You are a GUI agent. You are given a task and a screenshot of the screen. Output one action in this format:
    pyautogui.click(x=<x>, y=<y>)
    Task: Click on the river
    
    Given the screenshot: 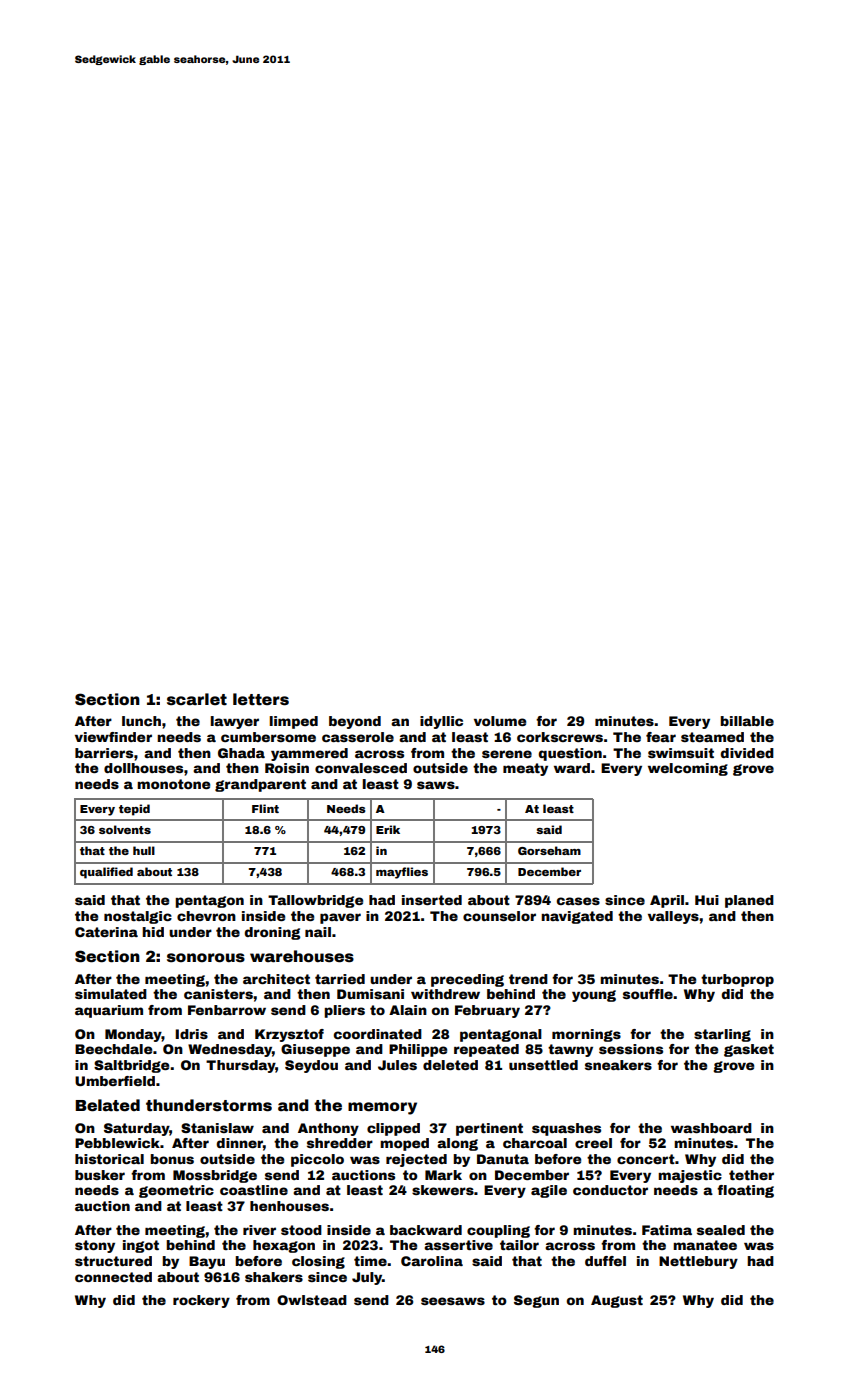 What is the action you would take?
    pyautogui.click(x=259, y=1230)
